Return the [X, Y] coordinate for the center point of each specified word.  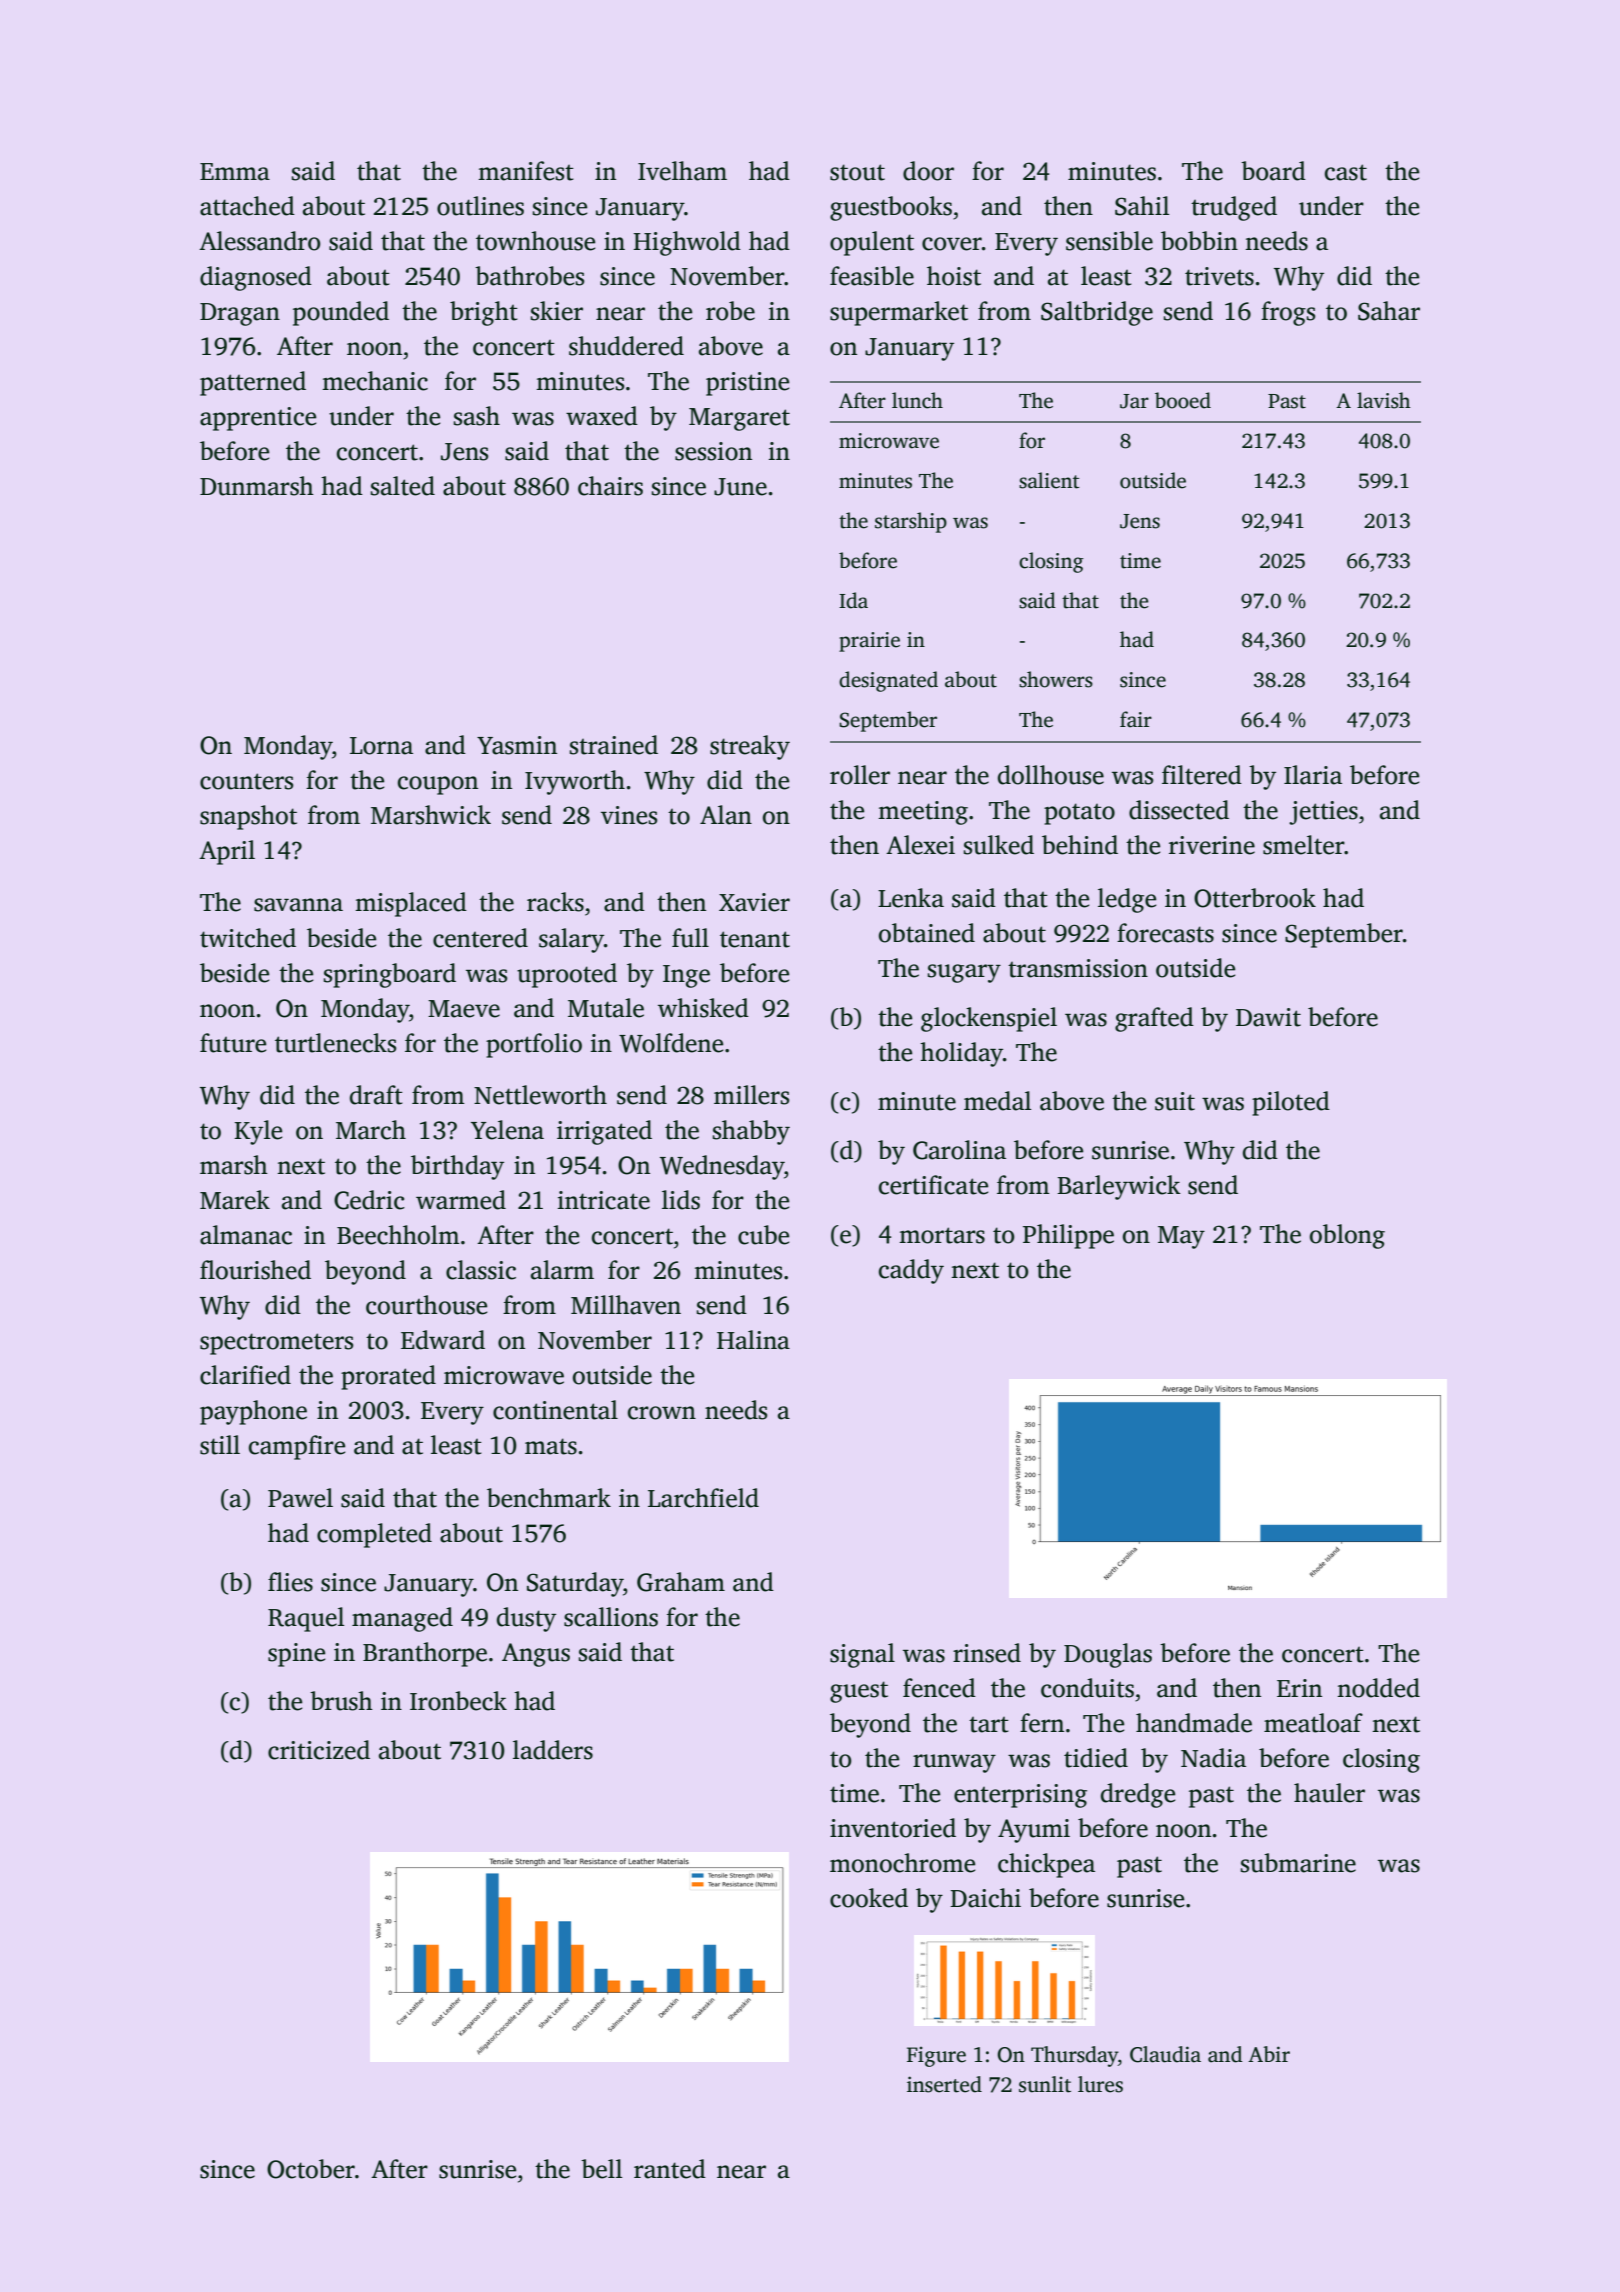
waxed [602, 416]
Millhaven [626, 1305]
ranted [670, 2169]
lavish [1384, 400]
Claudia [1165, 2054]
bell [601, 2169]
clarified [245, 1375]
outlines [480, 206]
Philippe [1068, 1236]
